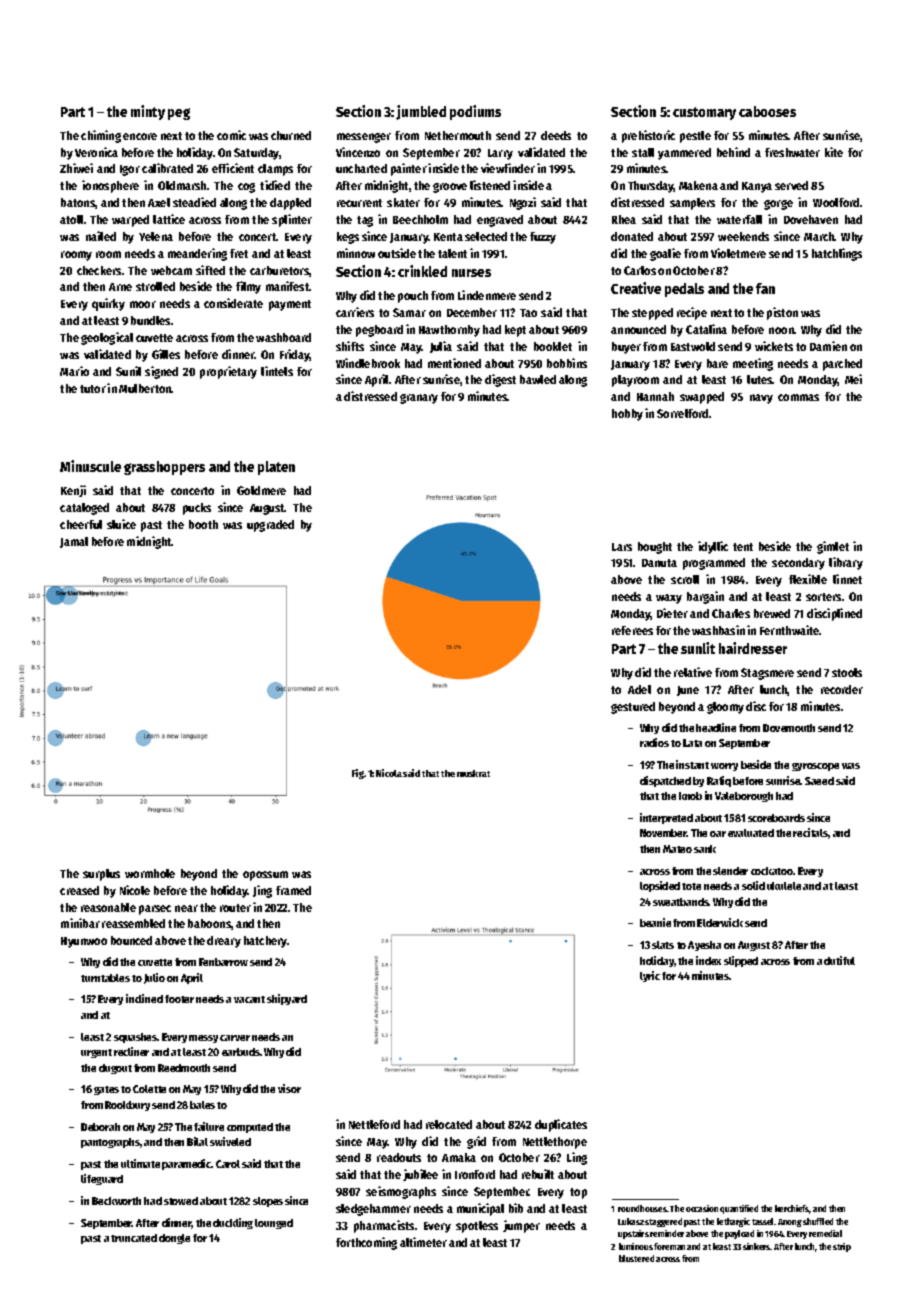 This screenshot has width=924, height=1308. Describe the element at coordinates (706, 329) in the screenshot. I see `Catalina` at that location.
